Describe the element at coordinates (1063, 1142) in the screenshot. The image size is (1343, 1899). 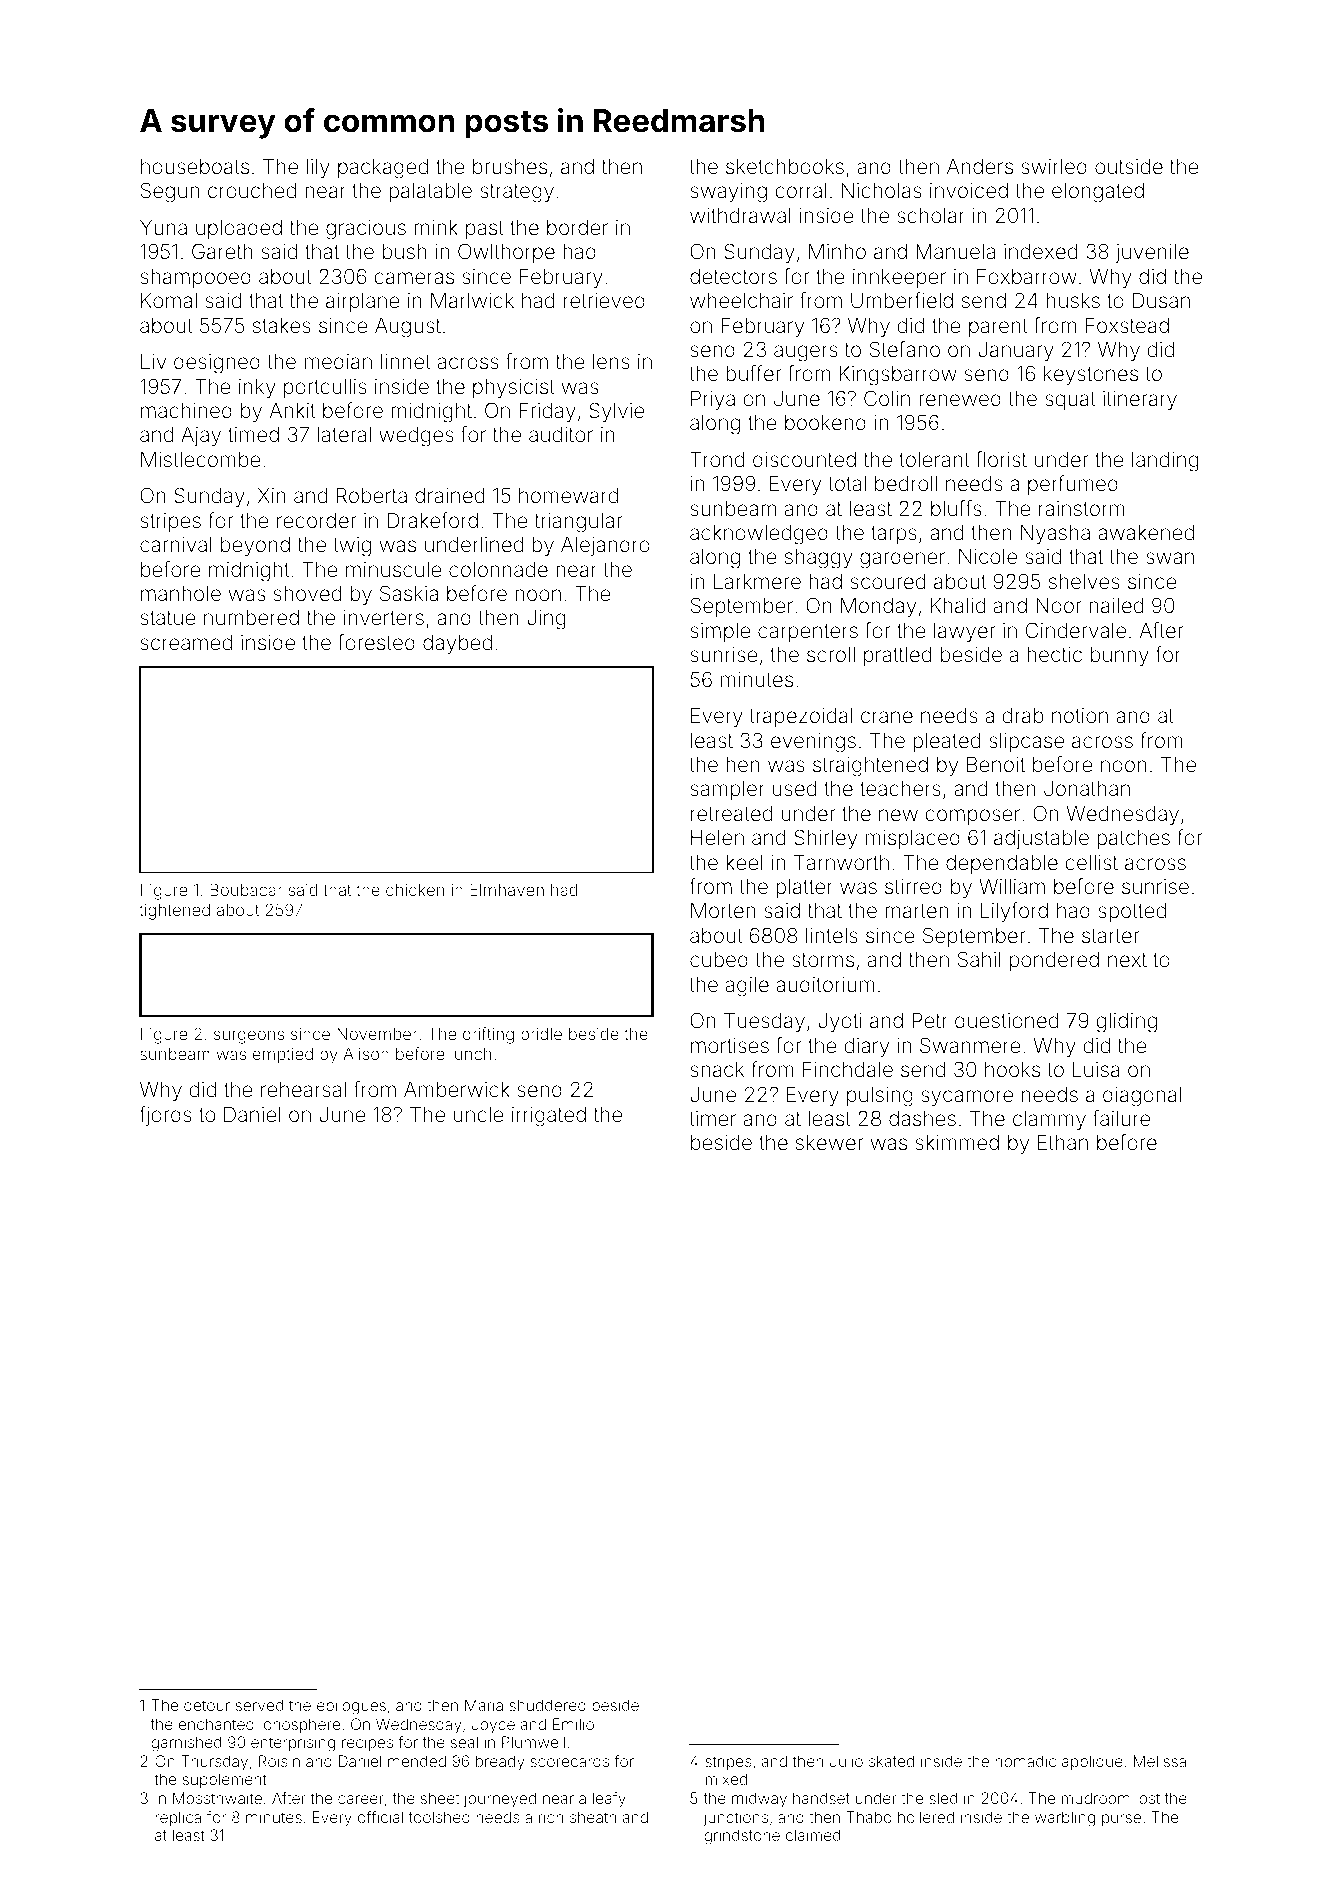
I see `Ethan` at that location.
